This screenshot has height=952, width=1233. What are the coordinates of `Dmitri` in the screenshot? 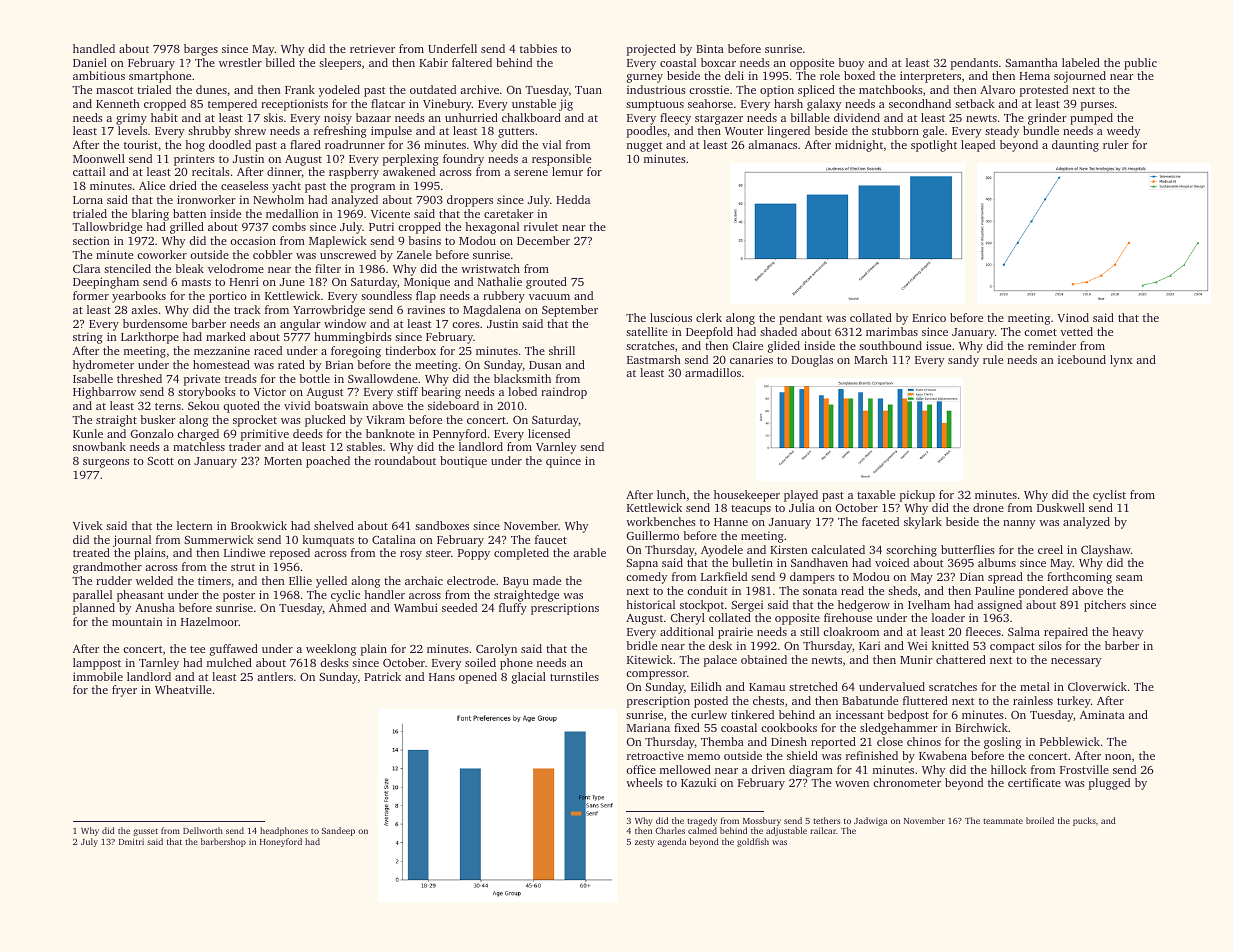 It's located at (131, 841).
